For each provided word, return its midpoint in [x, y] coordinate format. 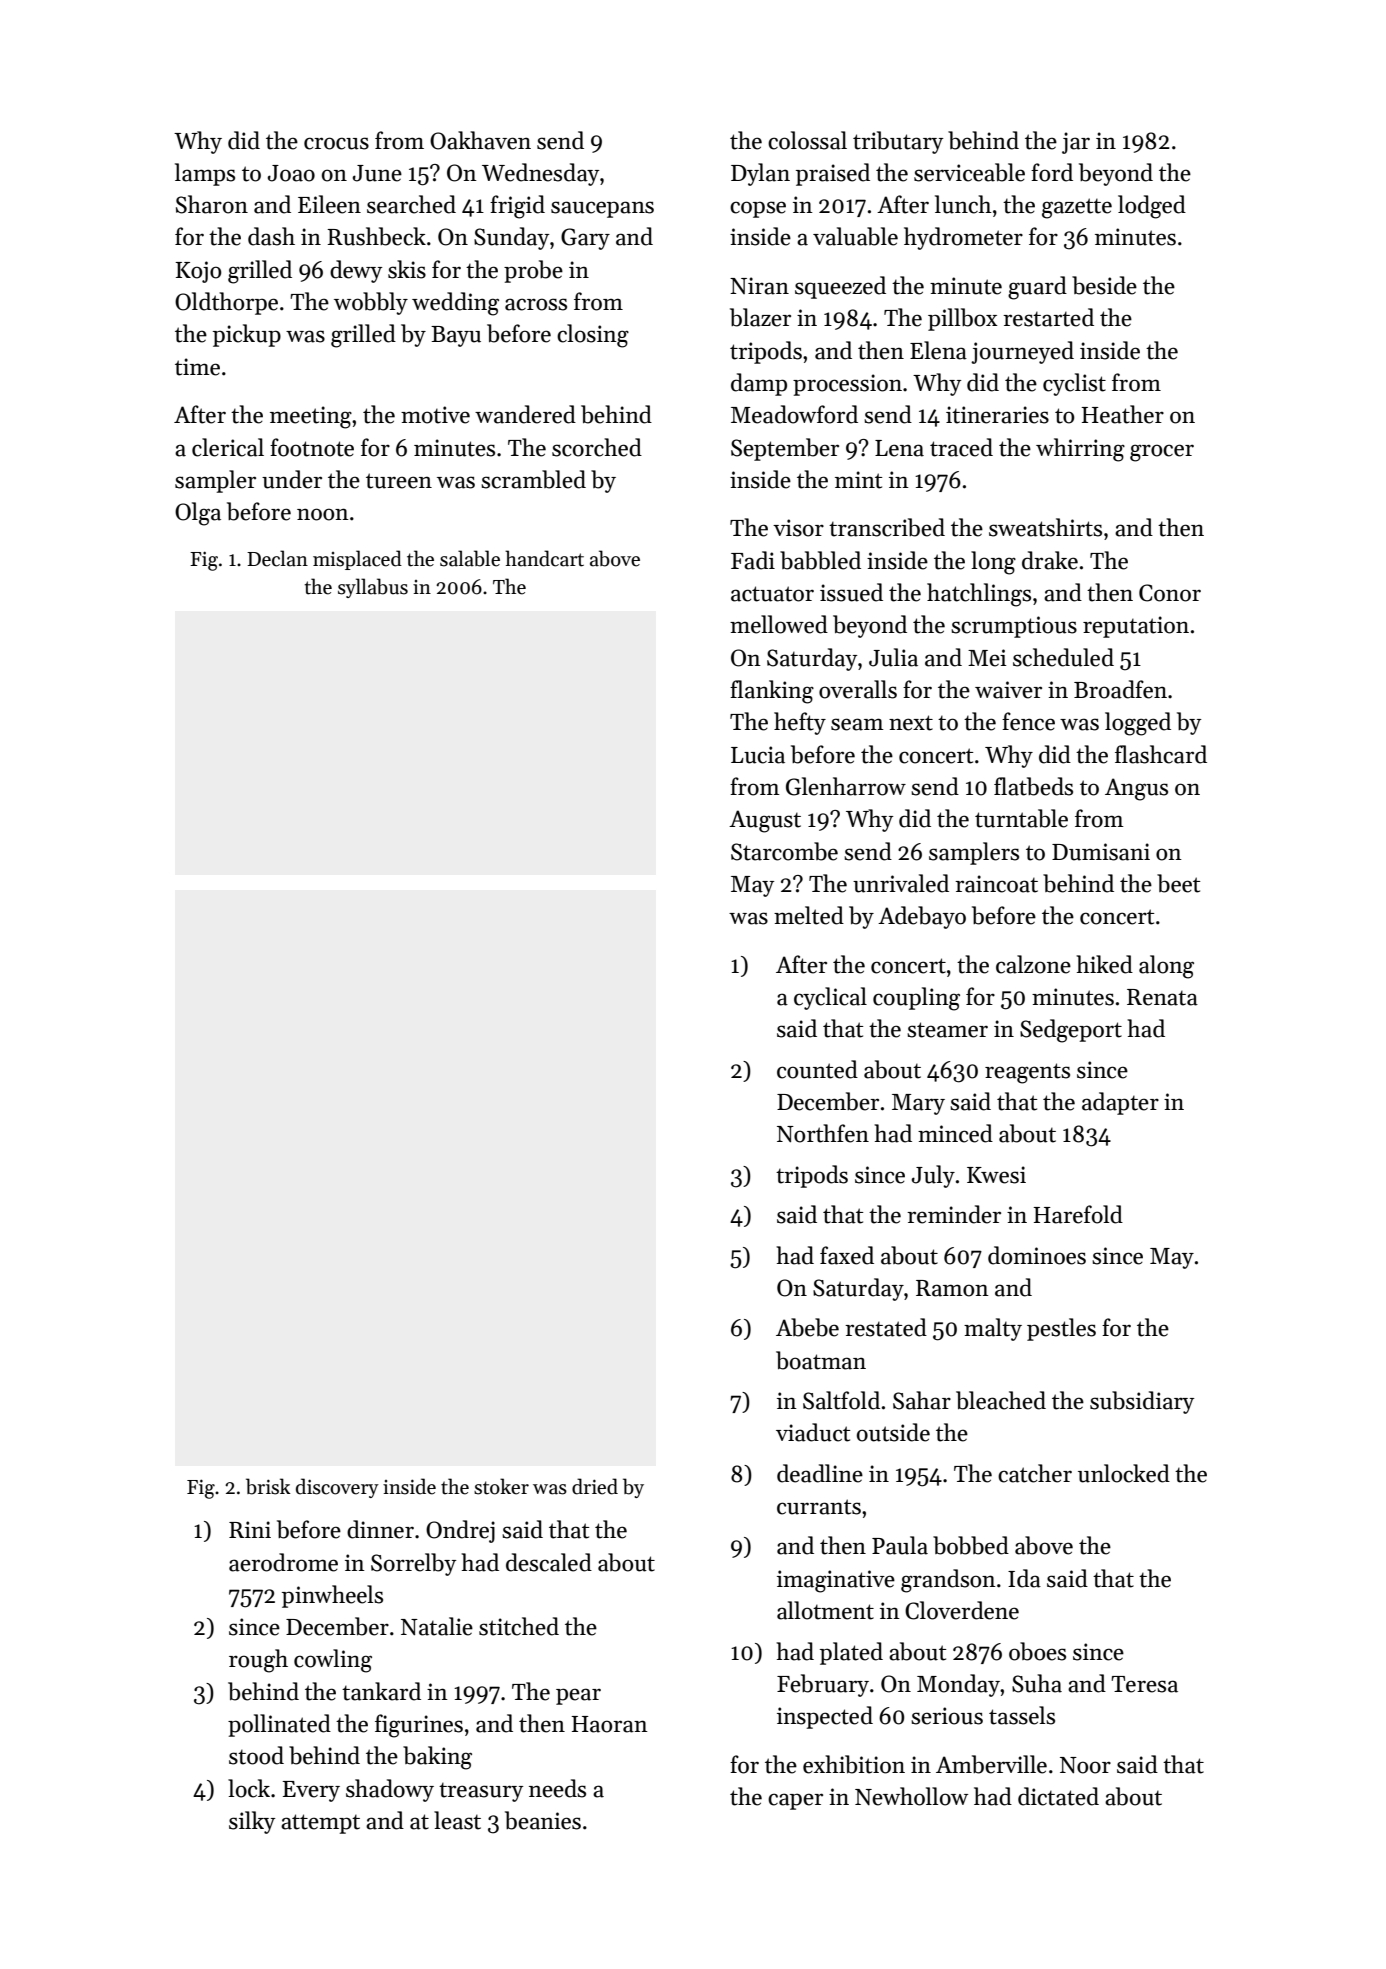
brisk [268, 1486]
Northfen [823, 1133]
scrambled [533, 479]
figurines [419, 1726]
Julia [893, 657]
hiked [1104, 964]
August [765, 821]
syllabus [373, 588]
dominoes [1037, 1255]
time [197, 367]
